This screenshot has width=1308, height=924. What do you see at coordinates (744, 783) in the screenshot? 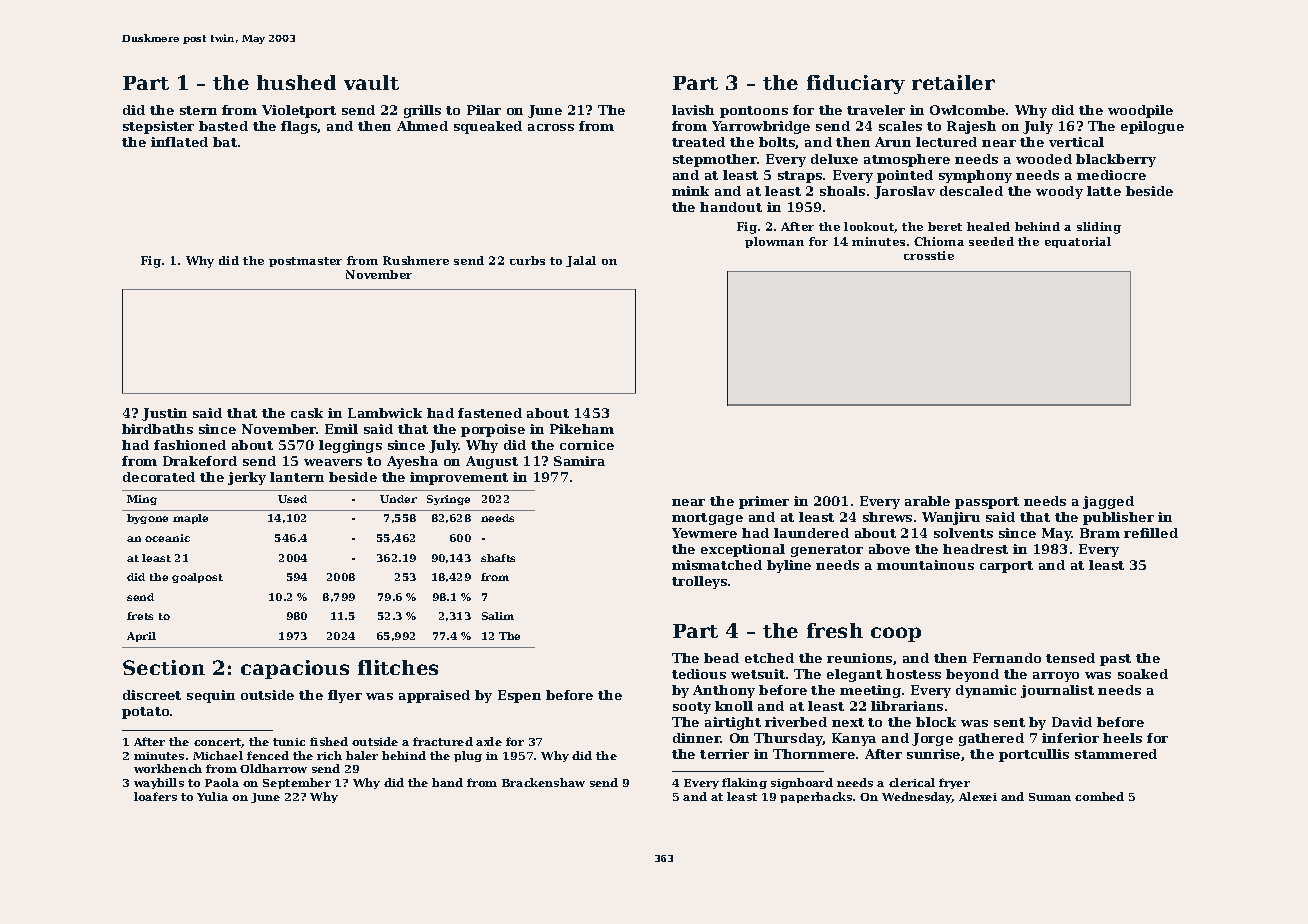
I see `flaking` at bounding box center [744, 783].
